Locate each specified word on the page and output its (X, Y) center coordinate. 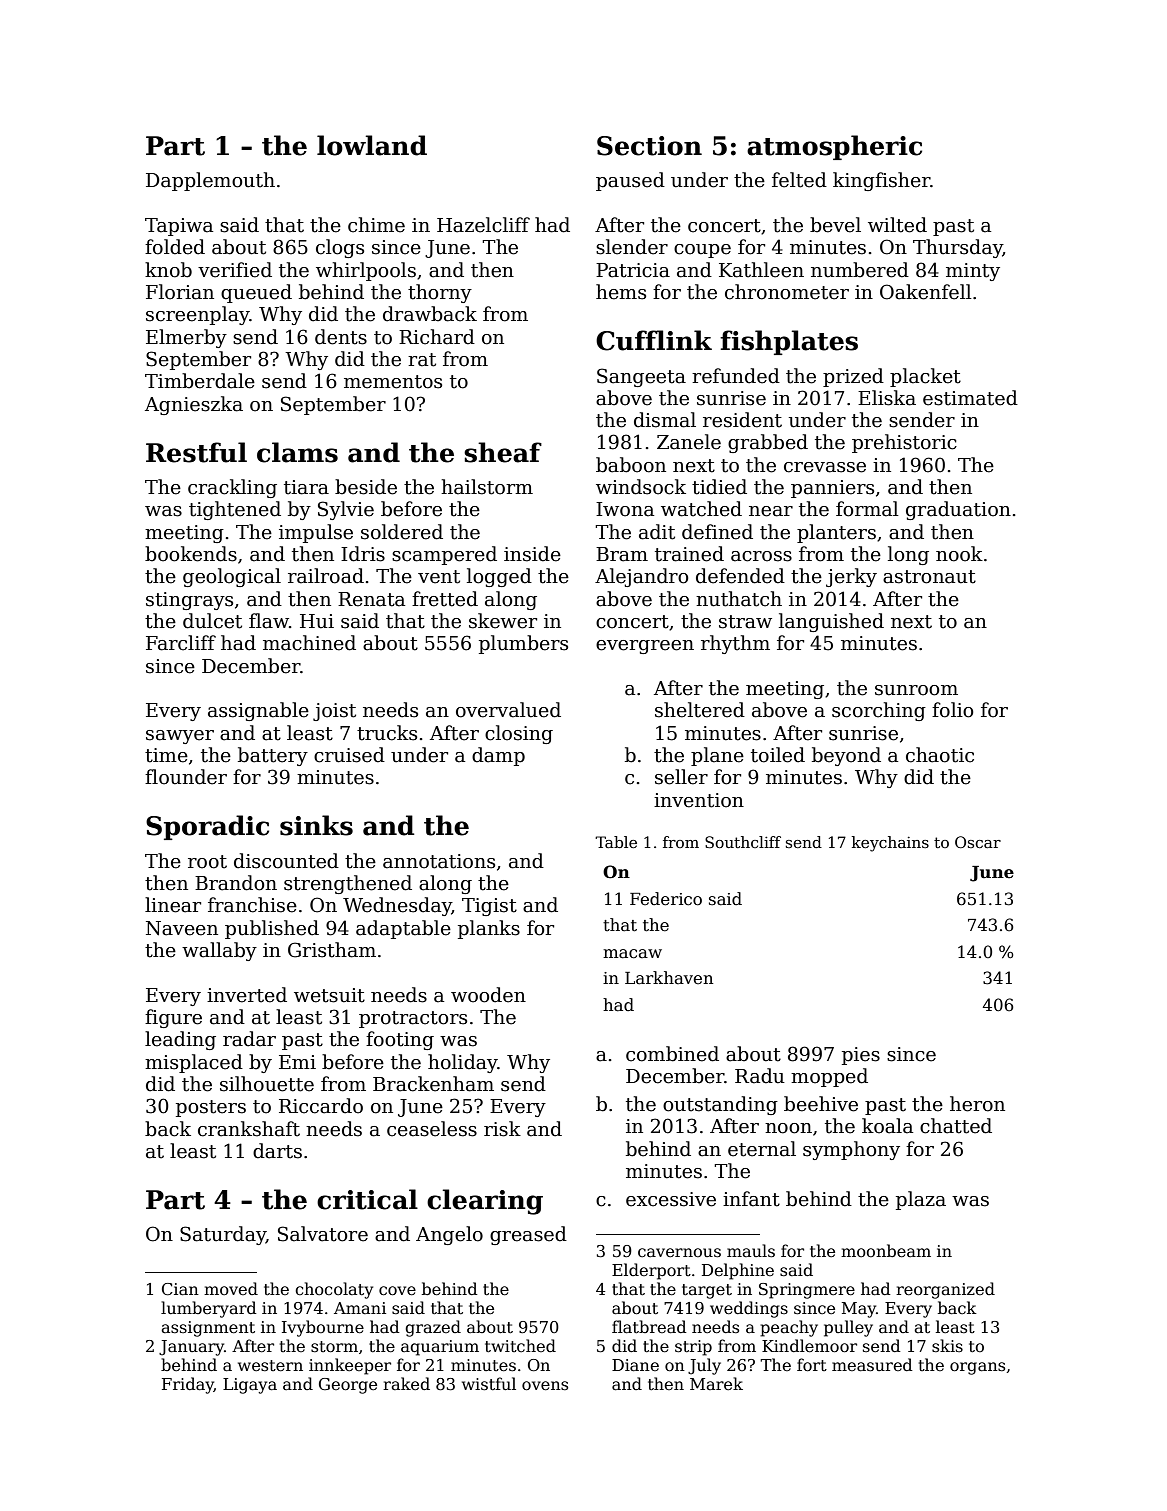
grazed (433, 1328)
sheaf (503, 452)
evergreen (645, 647)
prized (853, 377)
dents (341, 337)
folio (953, 710)
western (270, 1366)
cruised (349, 755)
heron (977, 1104)
